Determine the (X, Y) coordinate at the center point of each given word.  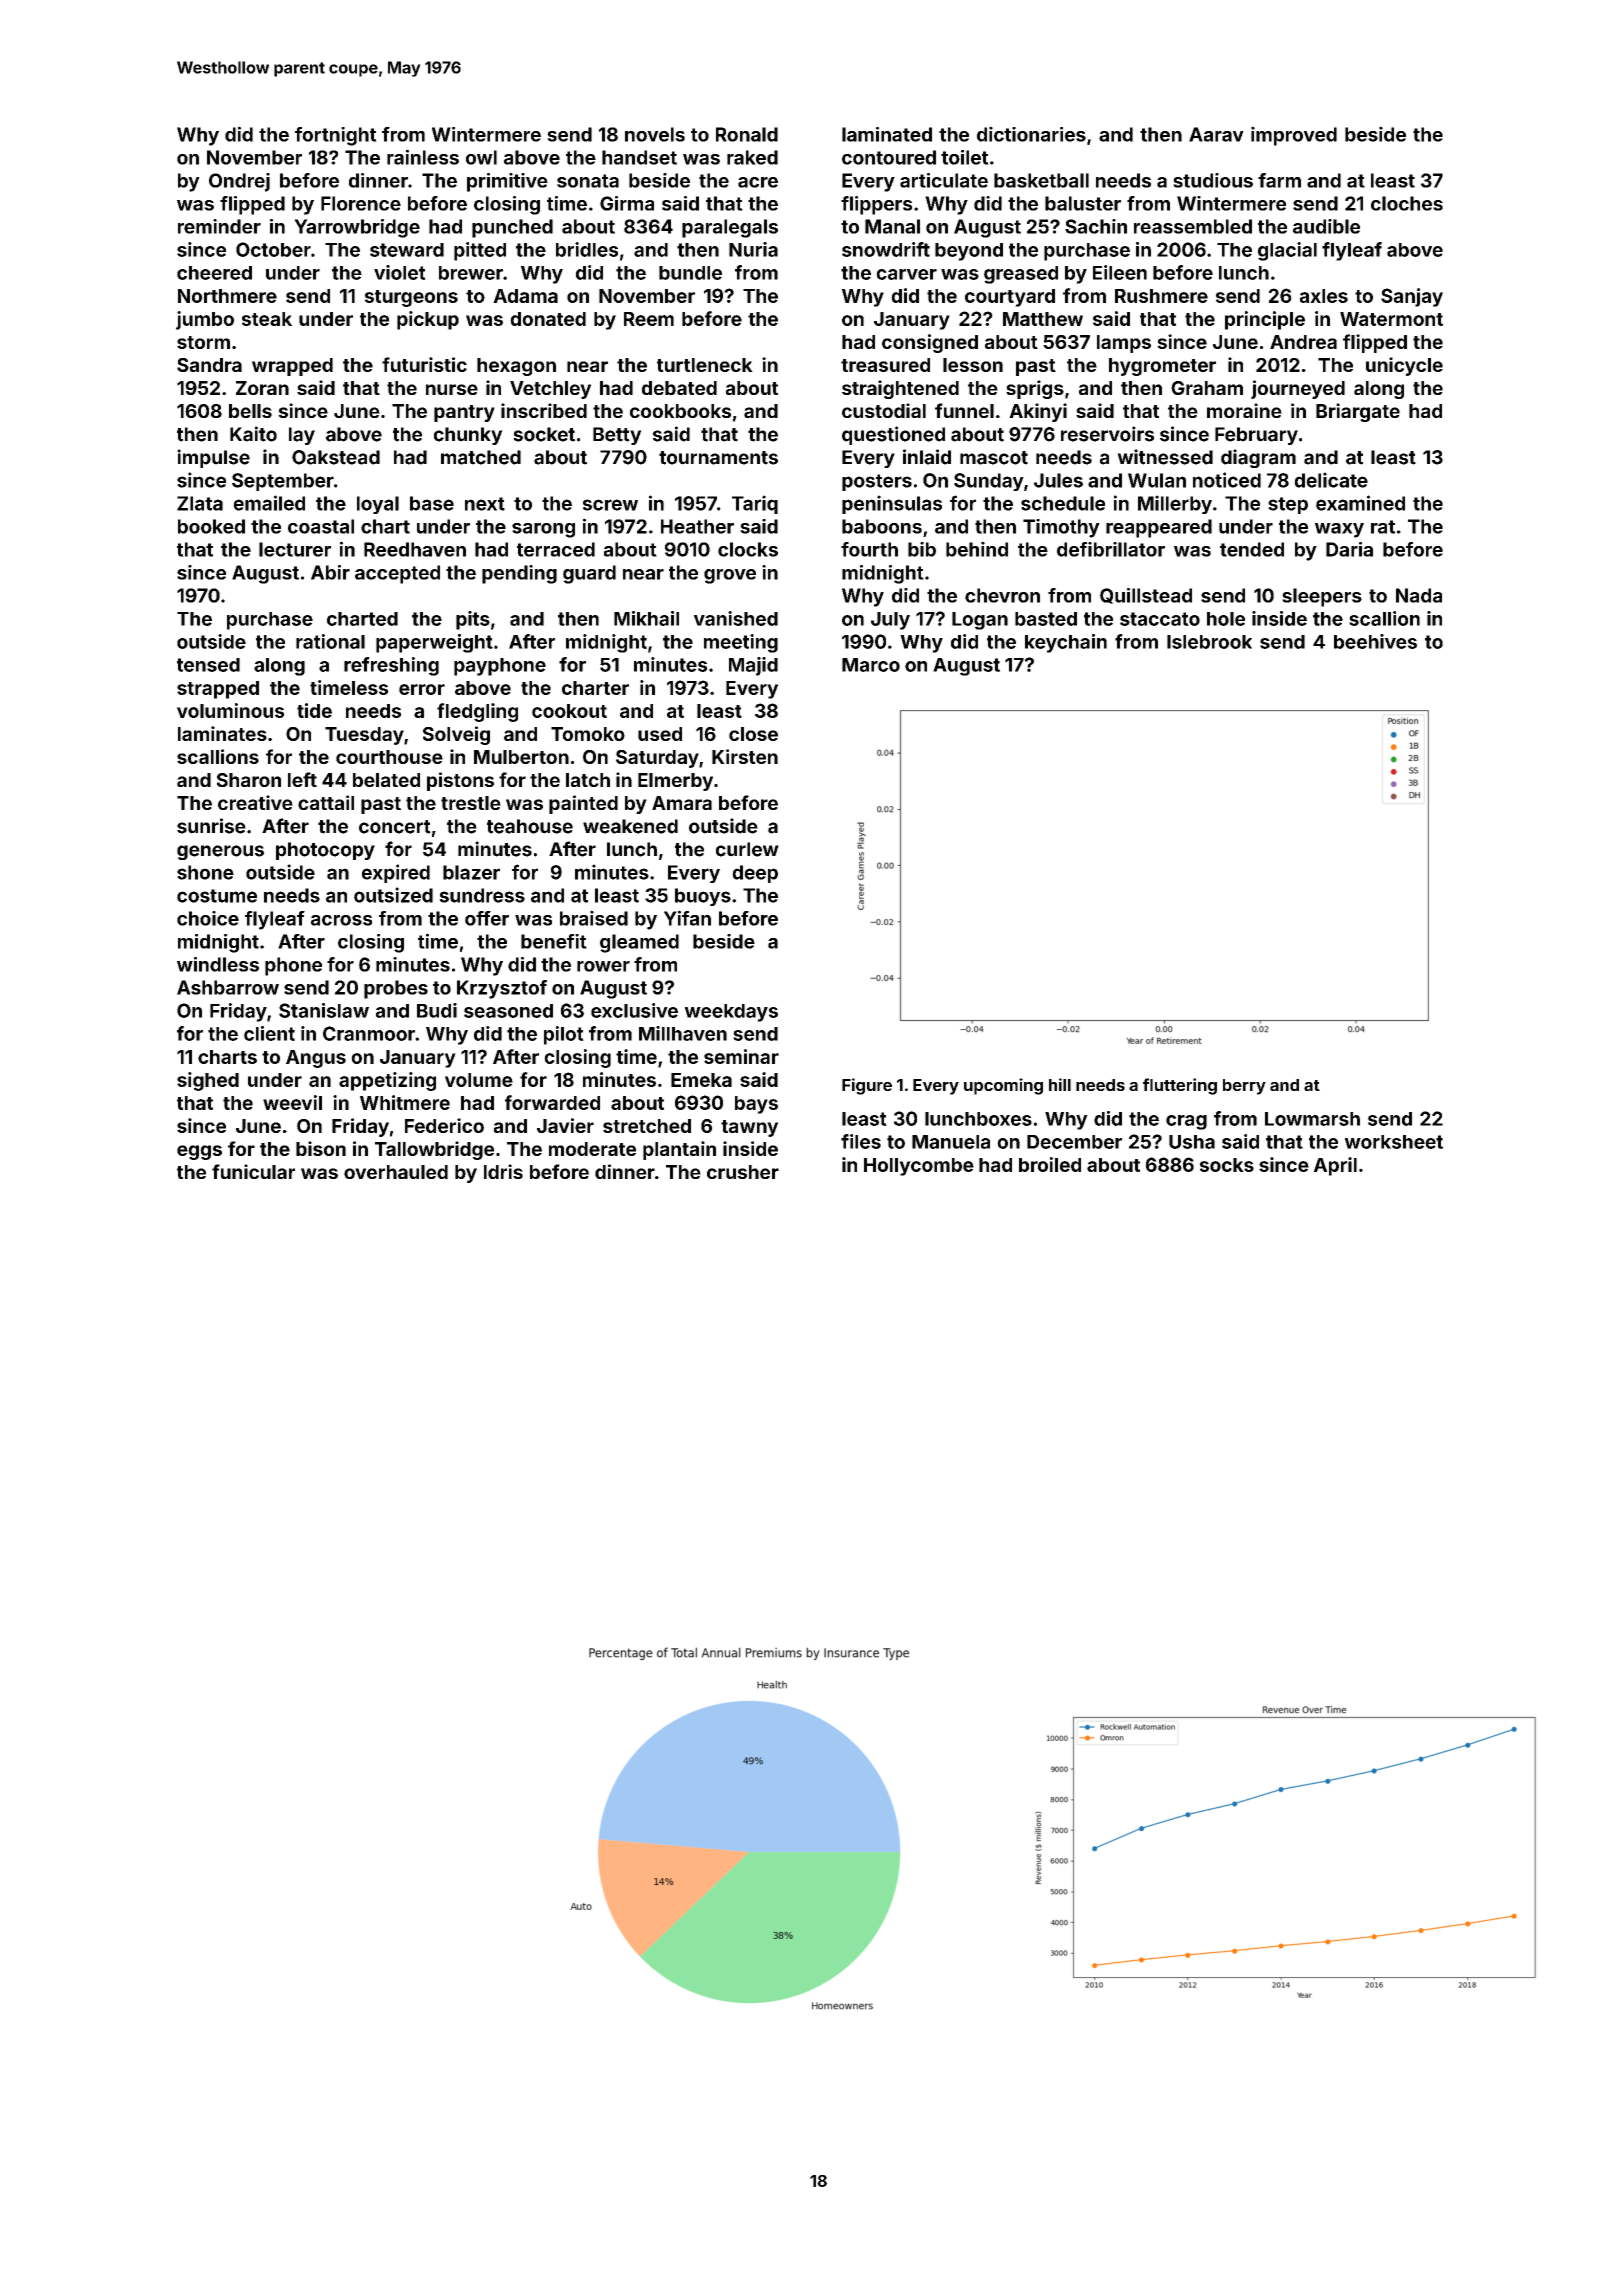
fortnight (336, 136)
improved (1294, 136)
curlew (747, 849)
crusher (743, 1172)
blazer (471, 872)
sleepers (1322, 597)
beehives (1375, 641)
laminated (887, 134)
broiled (1050, 1164)
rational (330, 641)
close (753, 734)
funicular (253, 1171)
